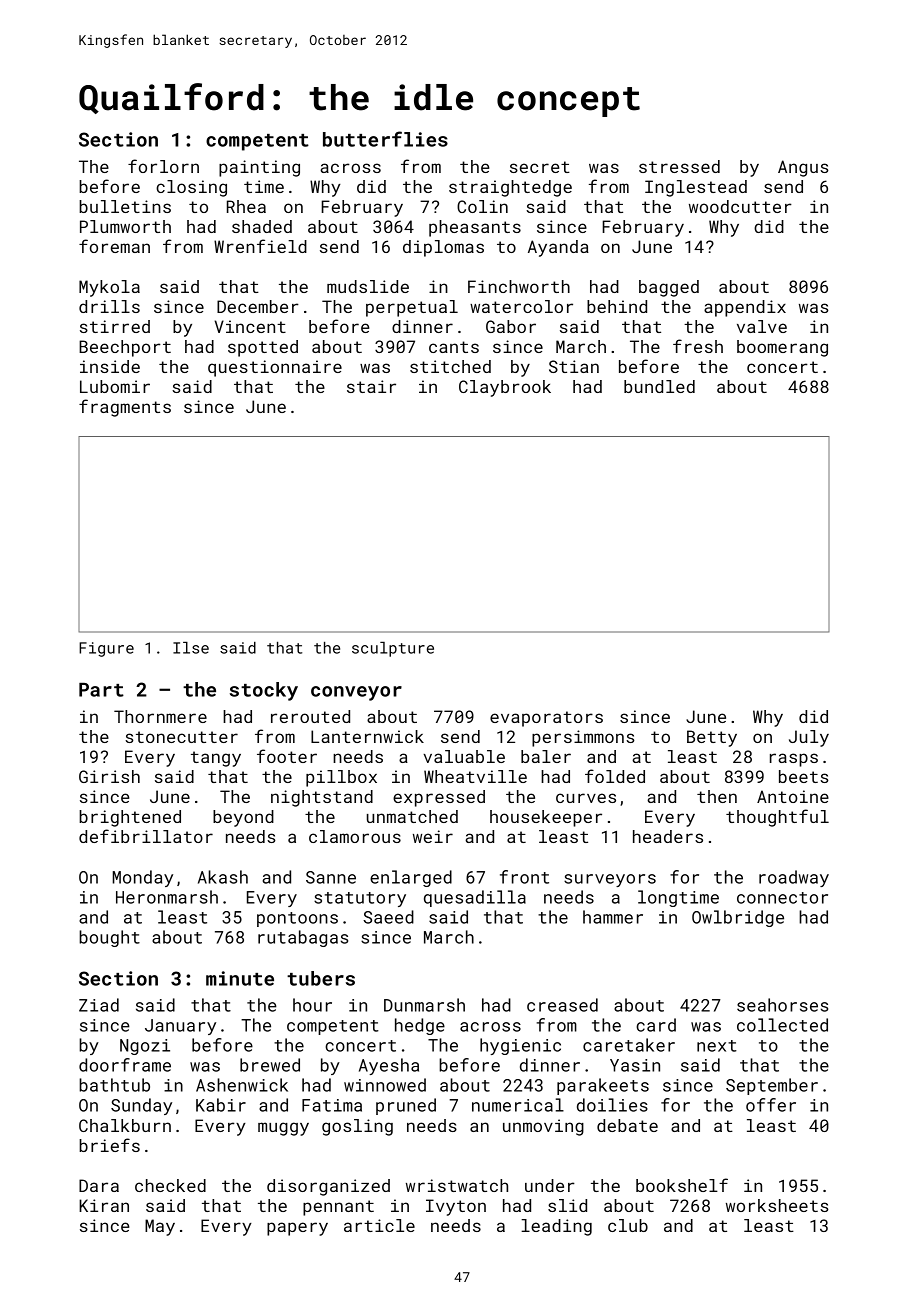 The image size is (908, 1316). What do you see at coordinates (698, 346) in the image?
I see `fresh` at bounding box center [698, 346].
